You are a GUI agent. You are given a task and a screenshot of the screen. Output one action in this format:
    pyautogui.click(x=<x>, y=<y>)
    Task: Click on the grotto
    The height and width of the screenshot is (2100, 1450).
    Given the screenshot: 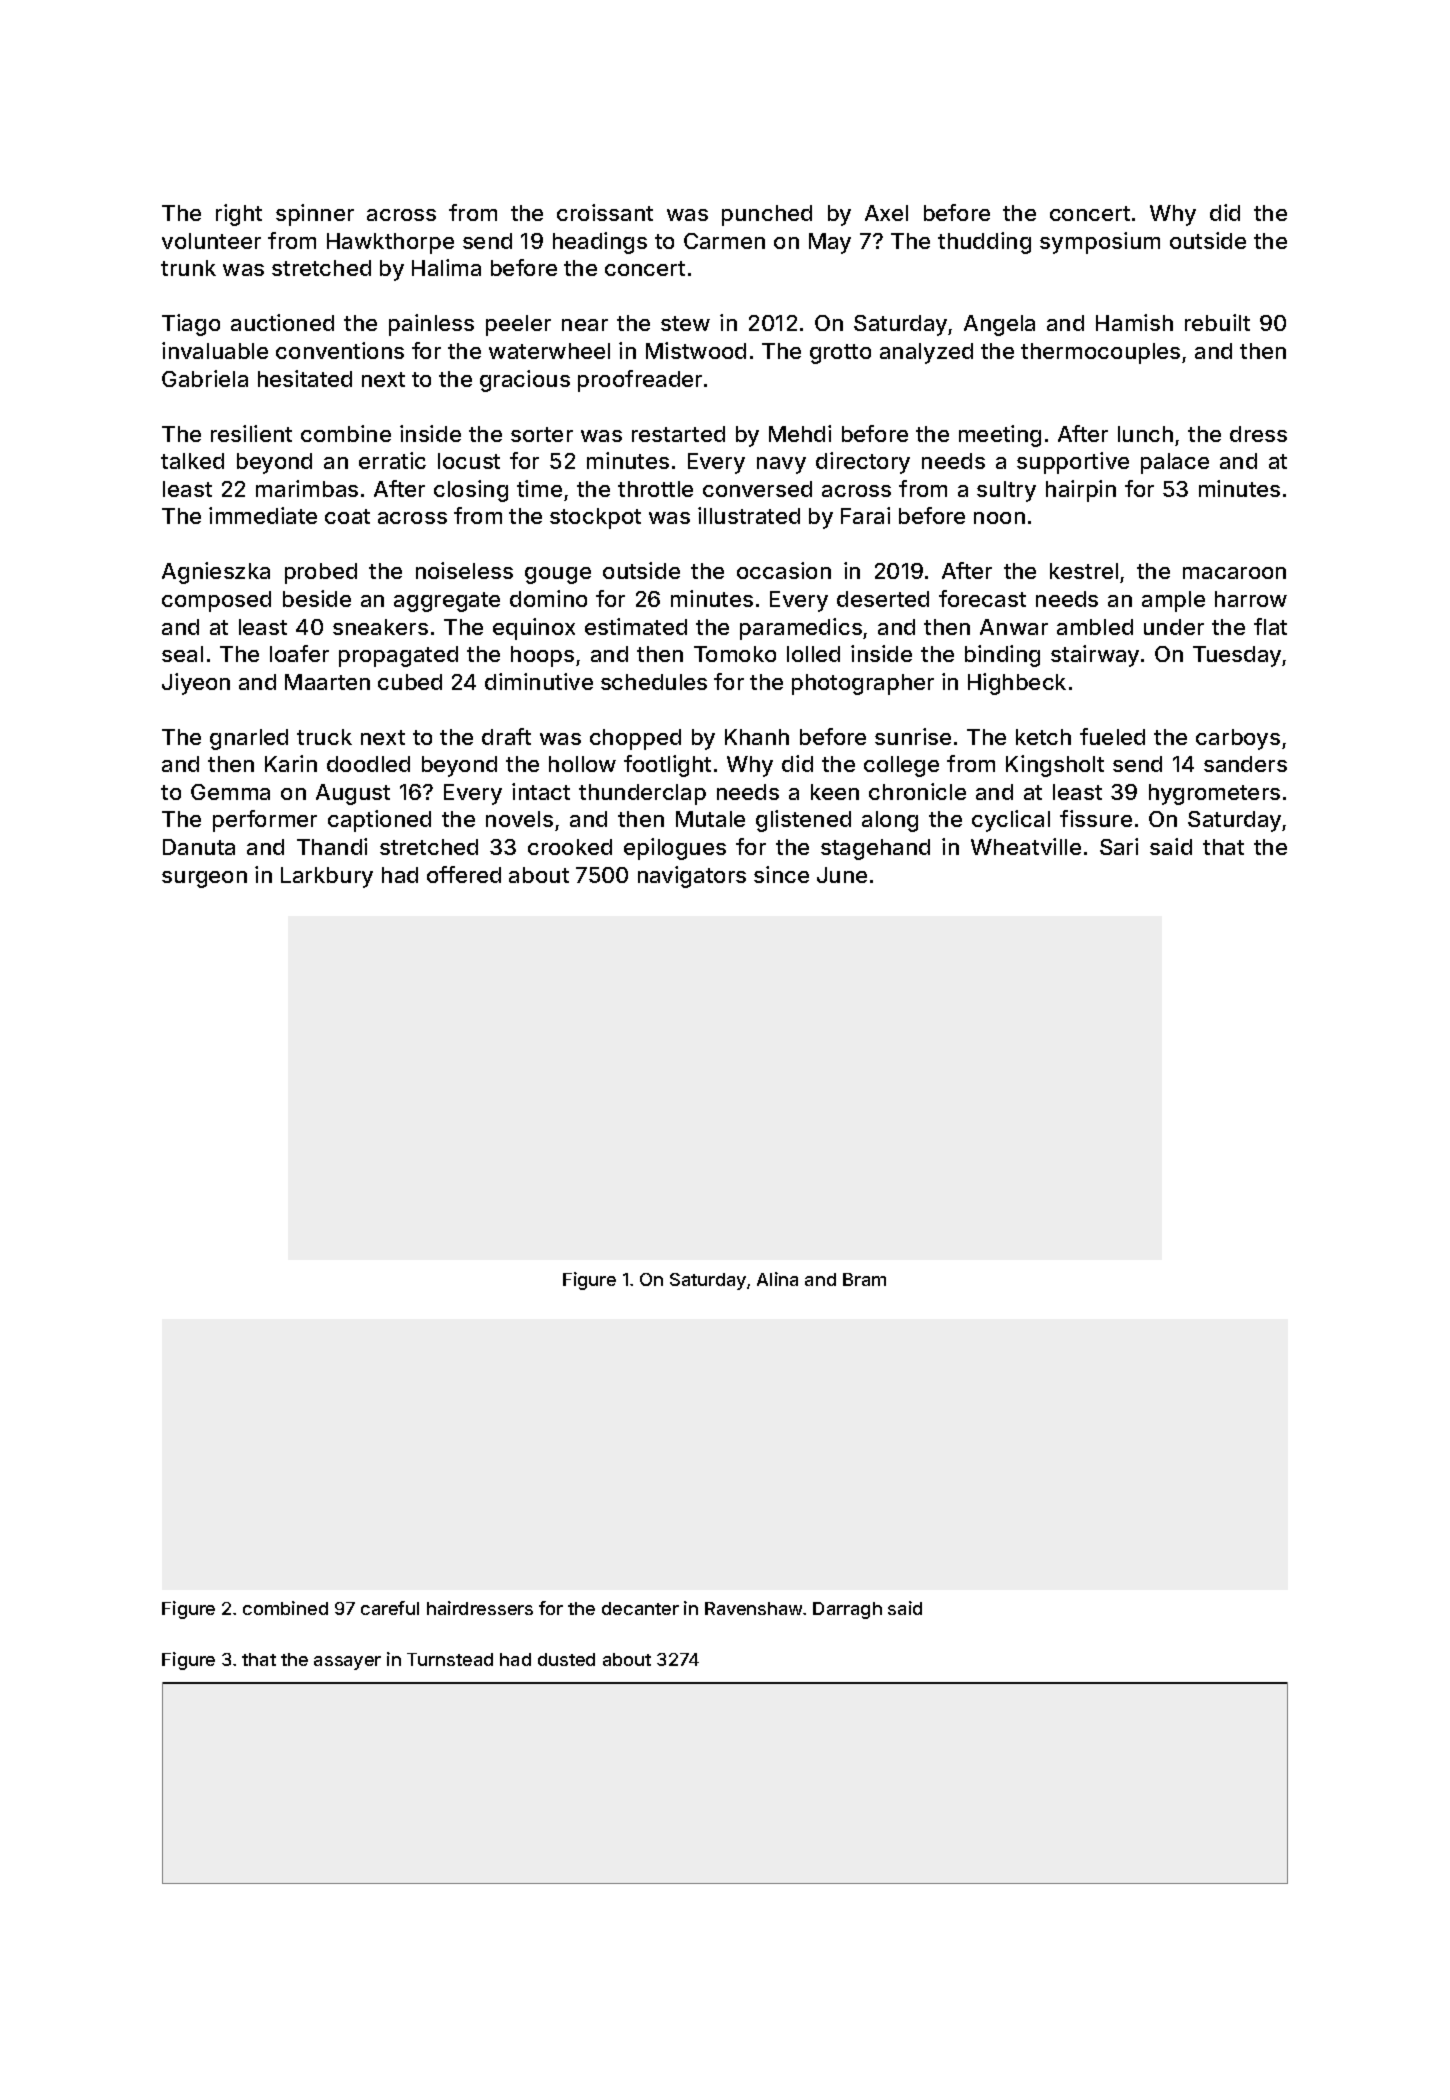 What is the action you would take?
    pyautogui.click(x=840, y=354)
